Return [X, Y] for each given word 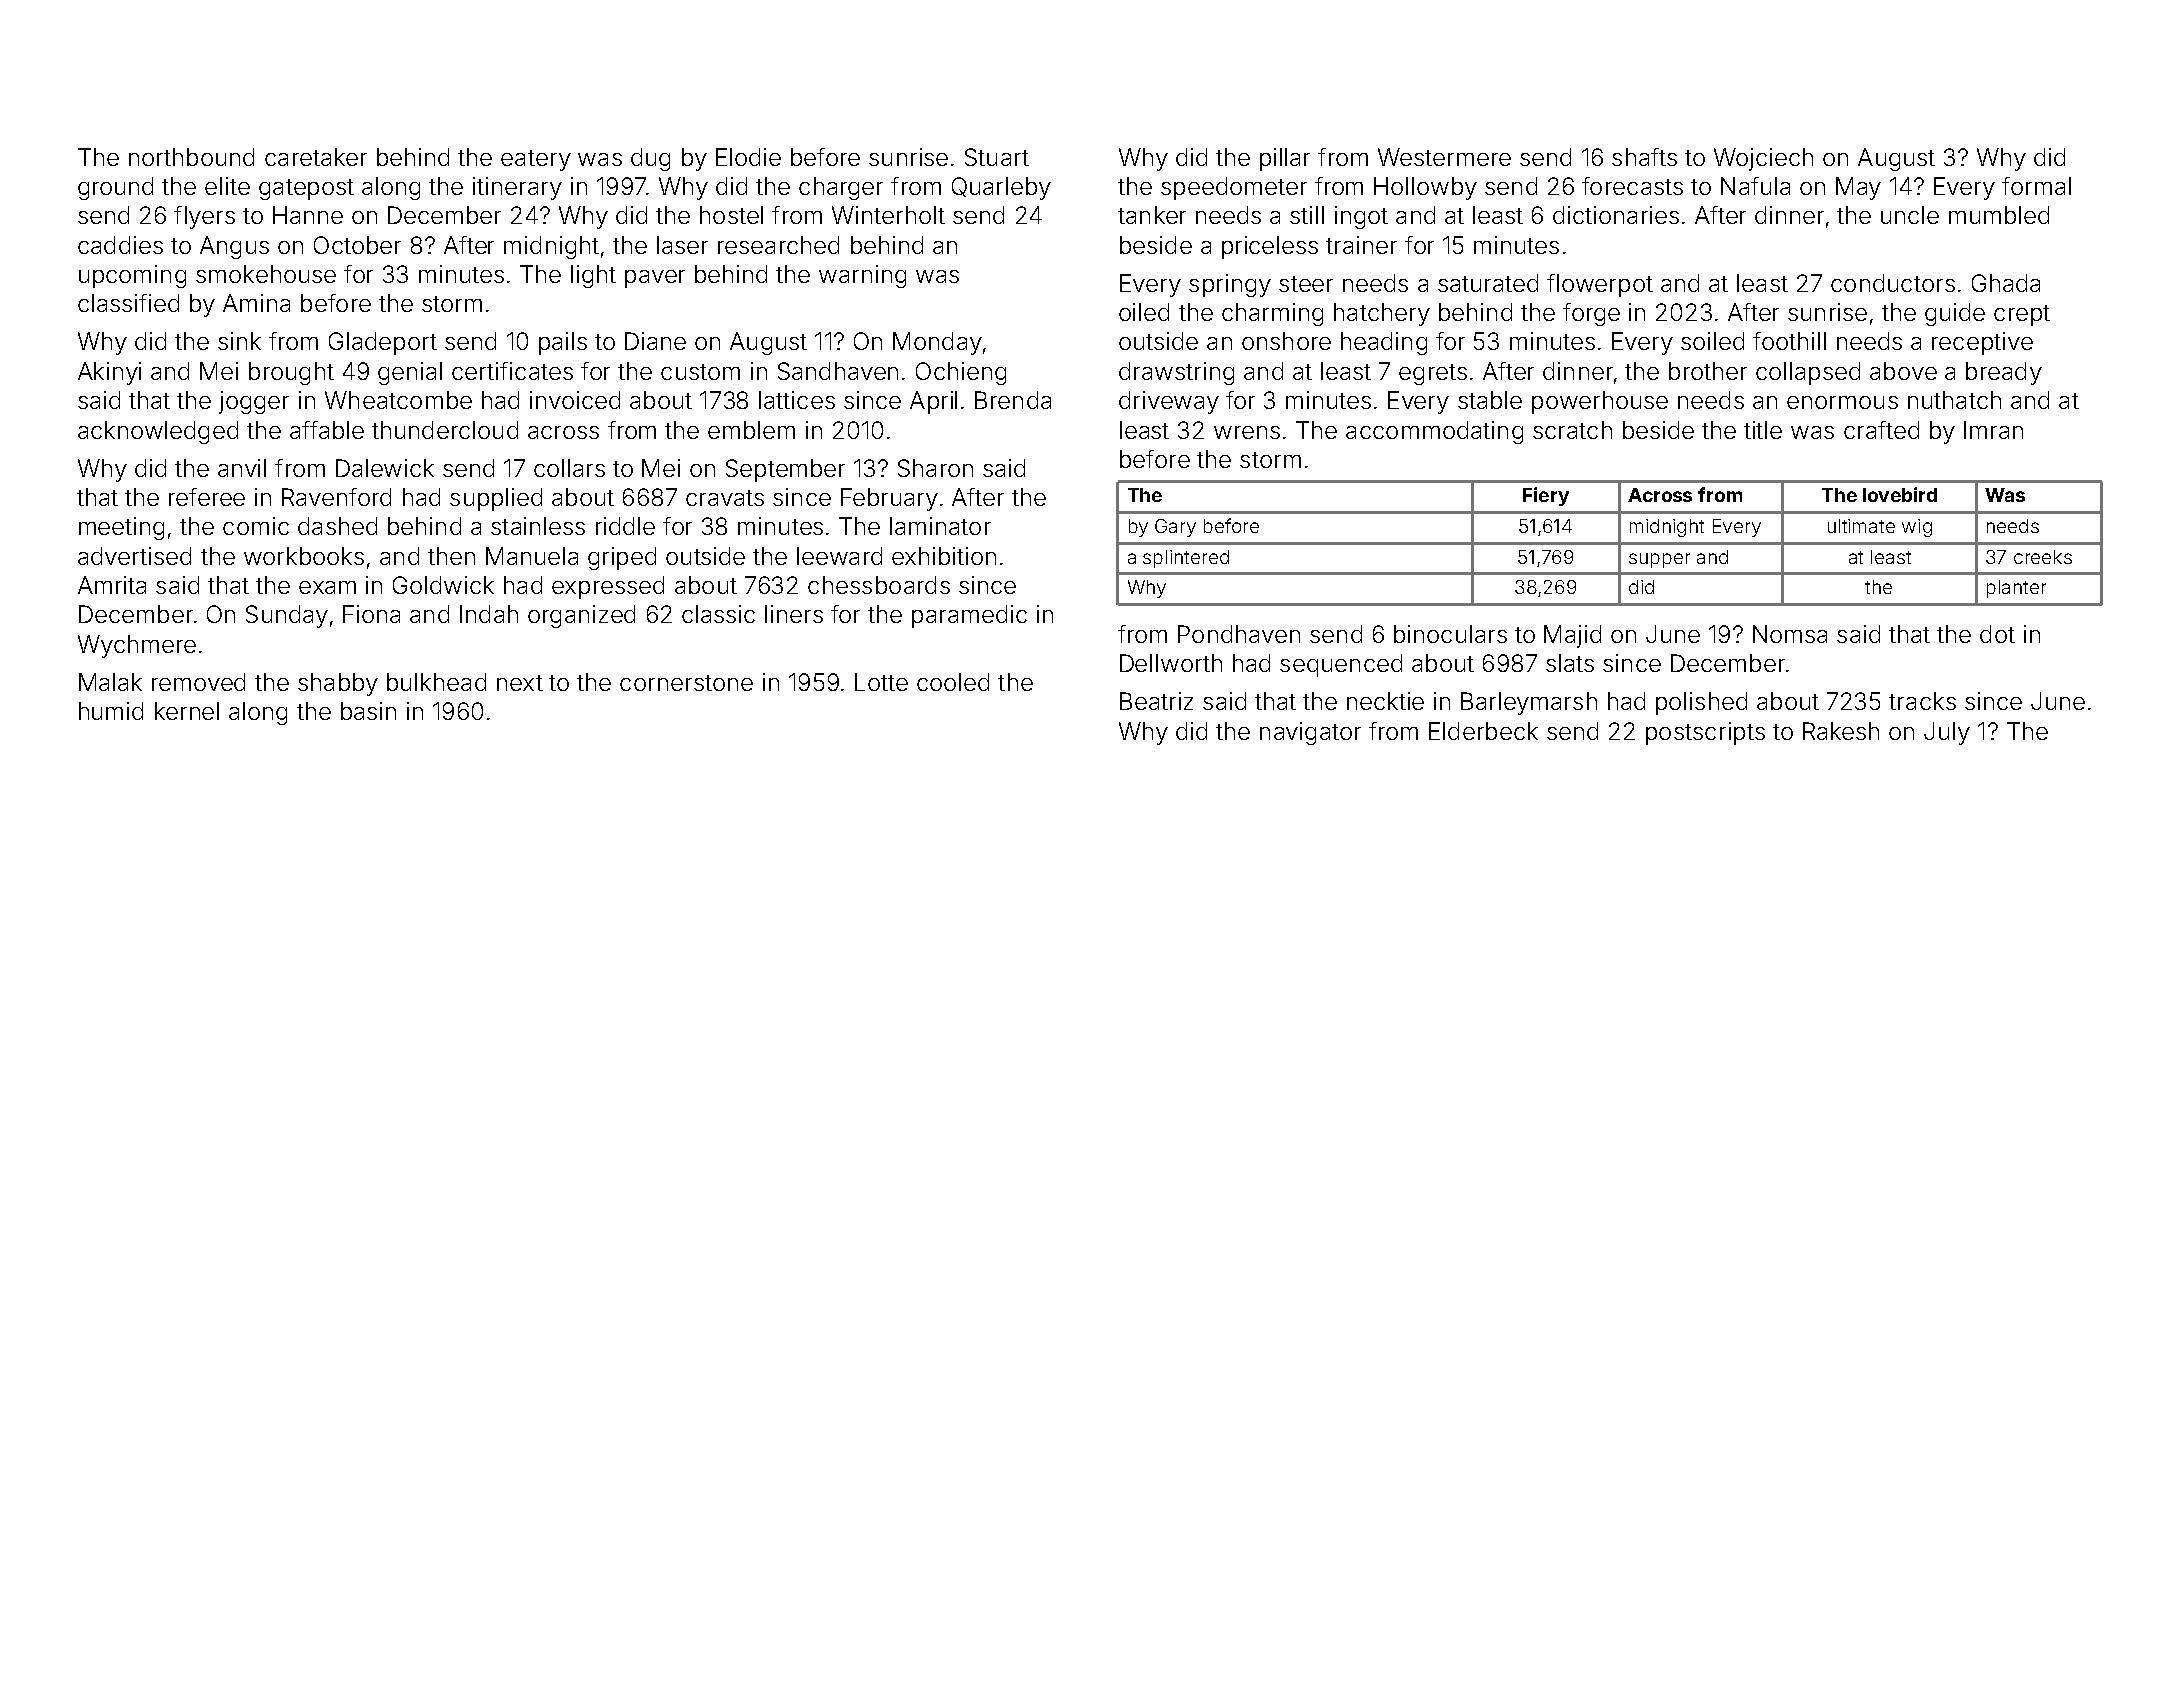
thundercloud [445, 430]
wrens [1247, 432]
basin [368, 711]
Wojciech [1763, 159]
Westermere [1444, 157]
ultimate [1861, 526]
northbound [191, 157]
